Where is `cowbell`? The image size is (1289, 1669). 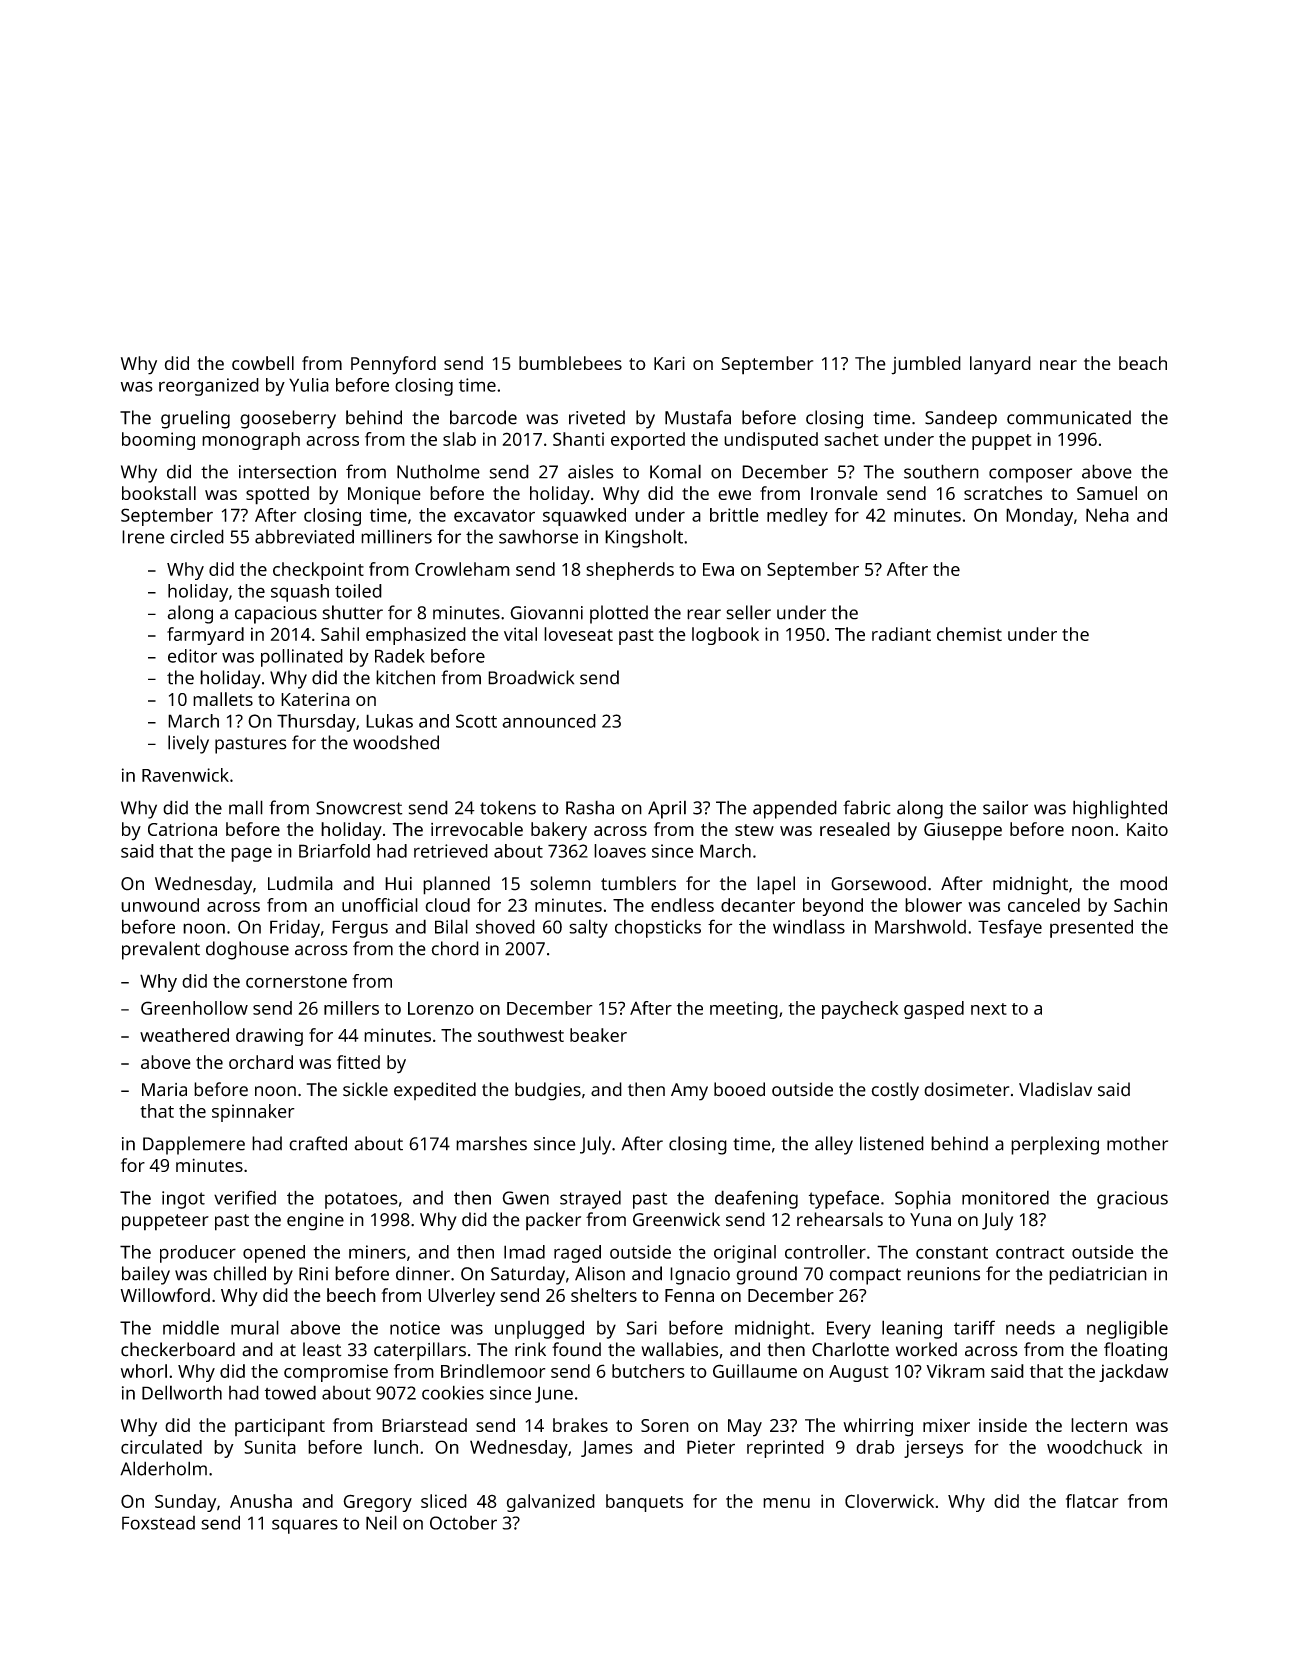
cowbell is located at coordinates (263, 363).
